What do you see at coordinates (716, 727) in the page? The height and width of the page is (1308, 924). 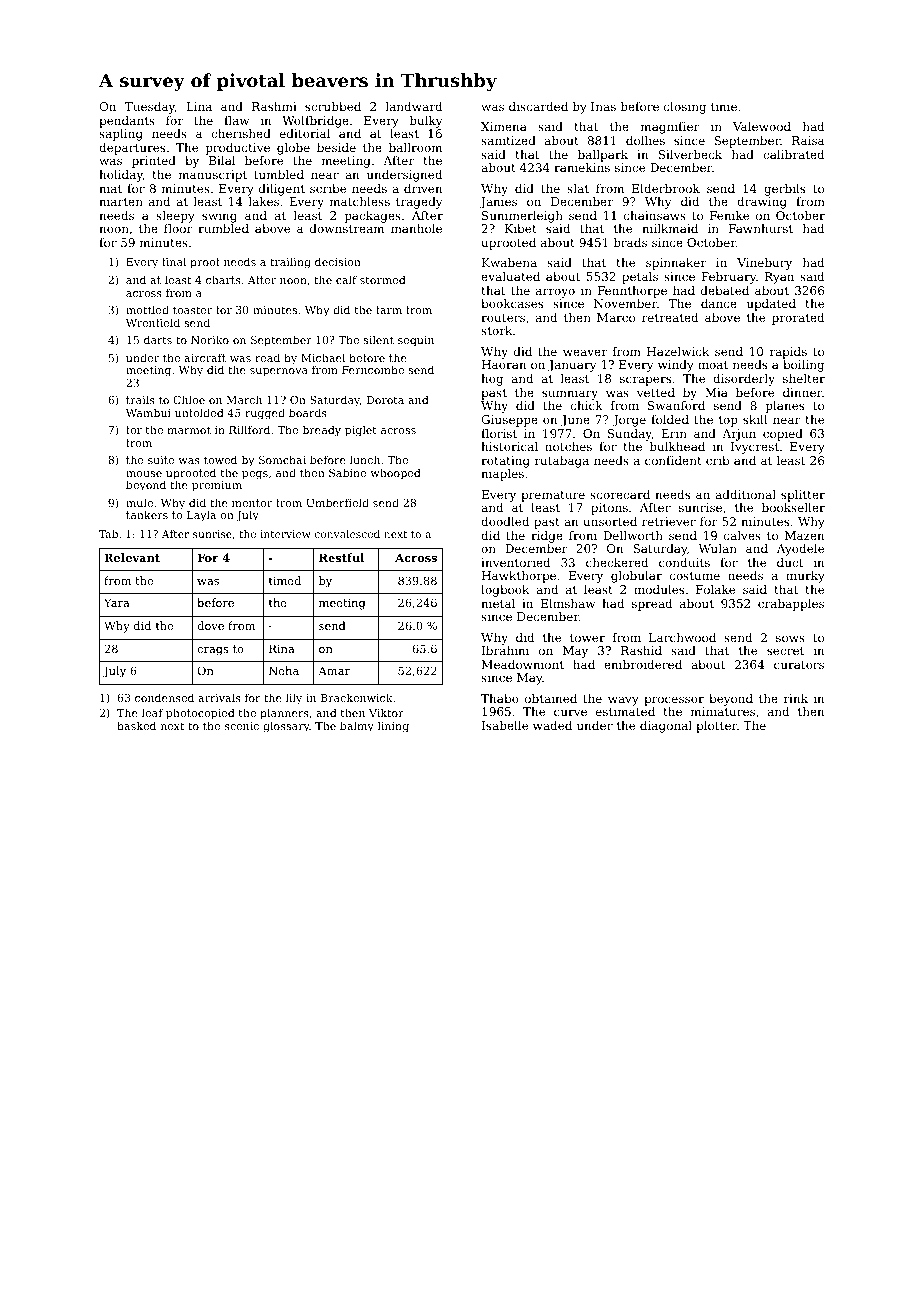 I see `plotter` at bounding box center [716, 727].
